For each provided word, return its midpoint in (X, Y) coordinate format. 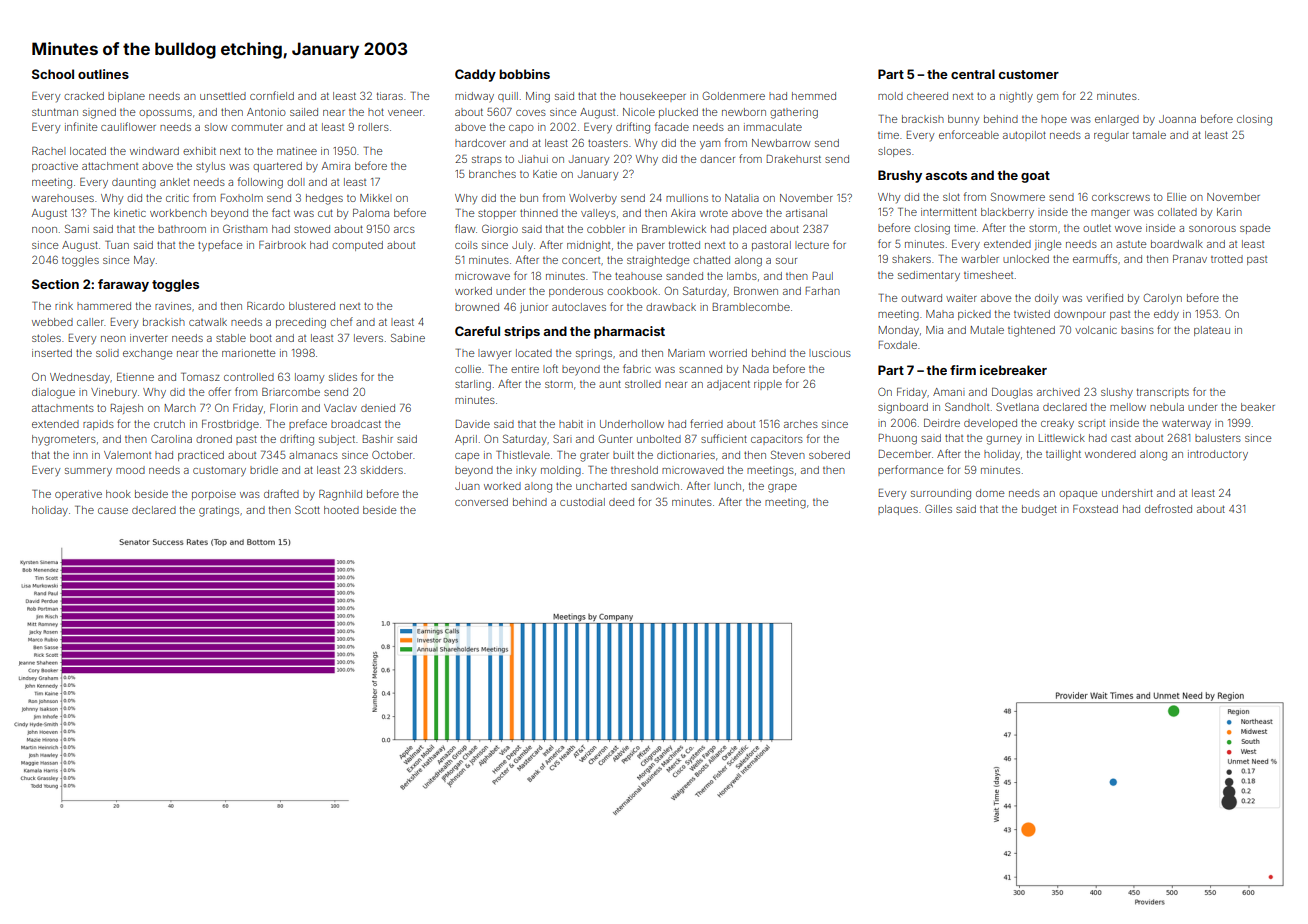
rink (64, 306)
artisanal (806, 213)
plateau (1212, 331)
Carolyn (1162, 299)
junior (534, 308)
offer (219, 391)
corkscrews (1121, 197)
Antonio (266, 112)
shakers (911, 259)
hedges (324, 199)
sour (786, 261)
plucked (678, 113)
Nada (756, 369)
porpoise (214, 495)
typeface (220, 246)
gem (1047, 98)
